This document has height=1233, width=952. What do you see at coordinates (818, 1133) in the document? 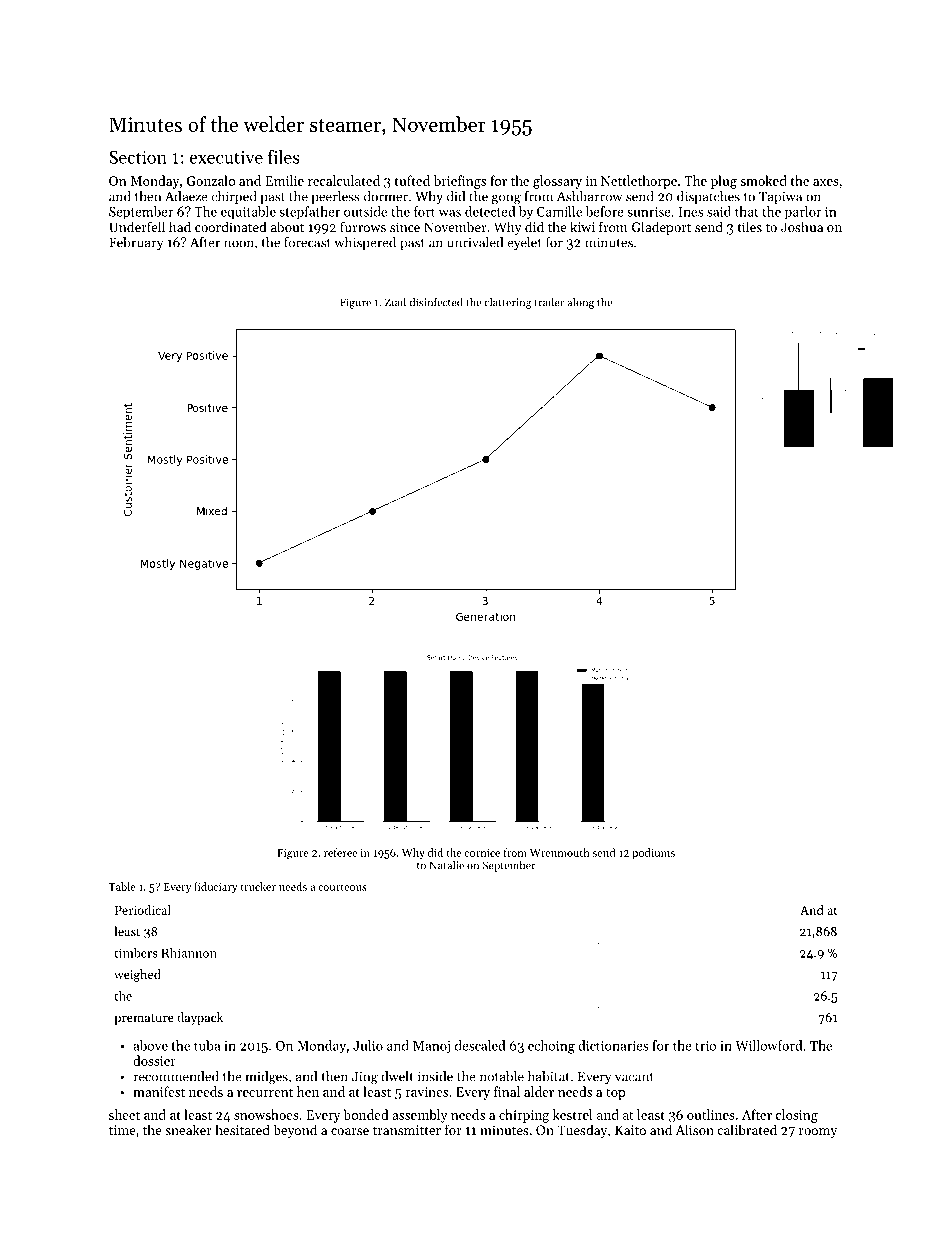
I see `roomy` at bounding box center [818, 1133].
